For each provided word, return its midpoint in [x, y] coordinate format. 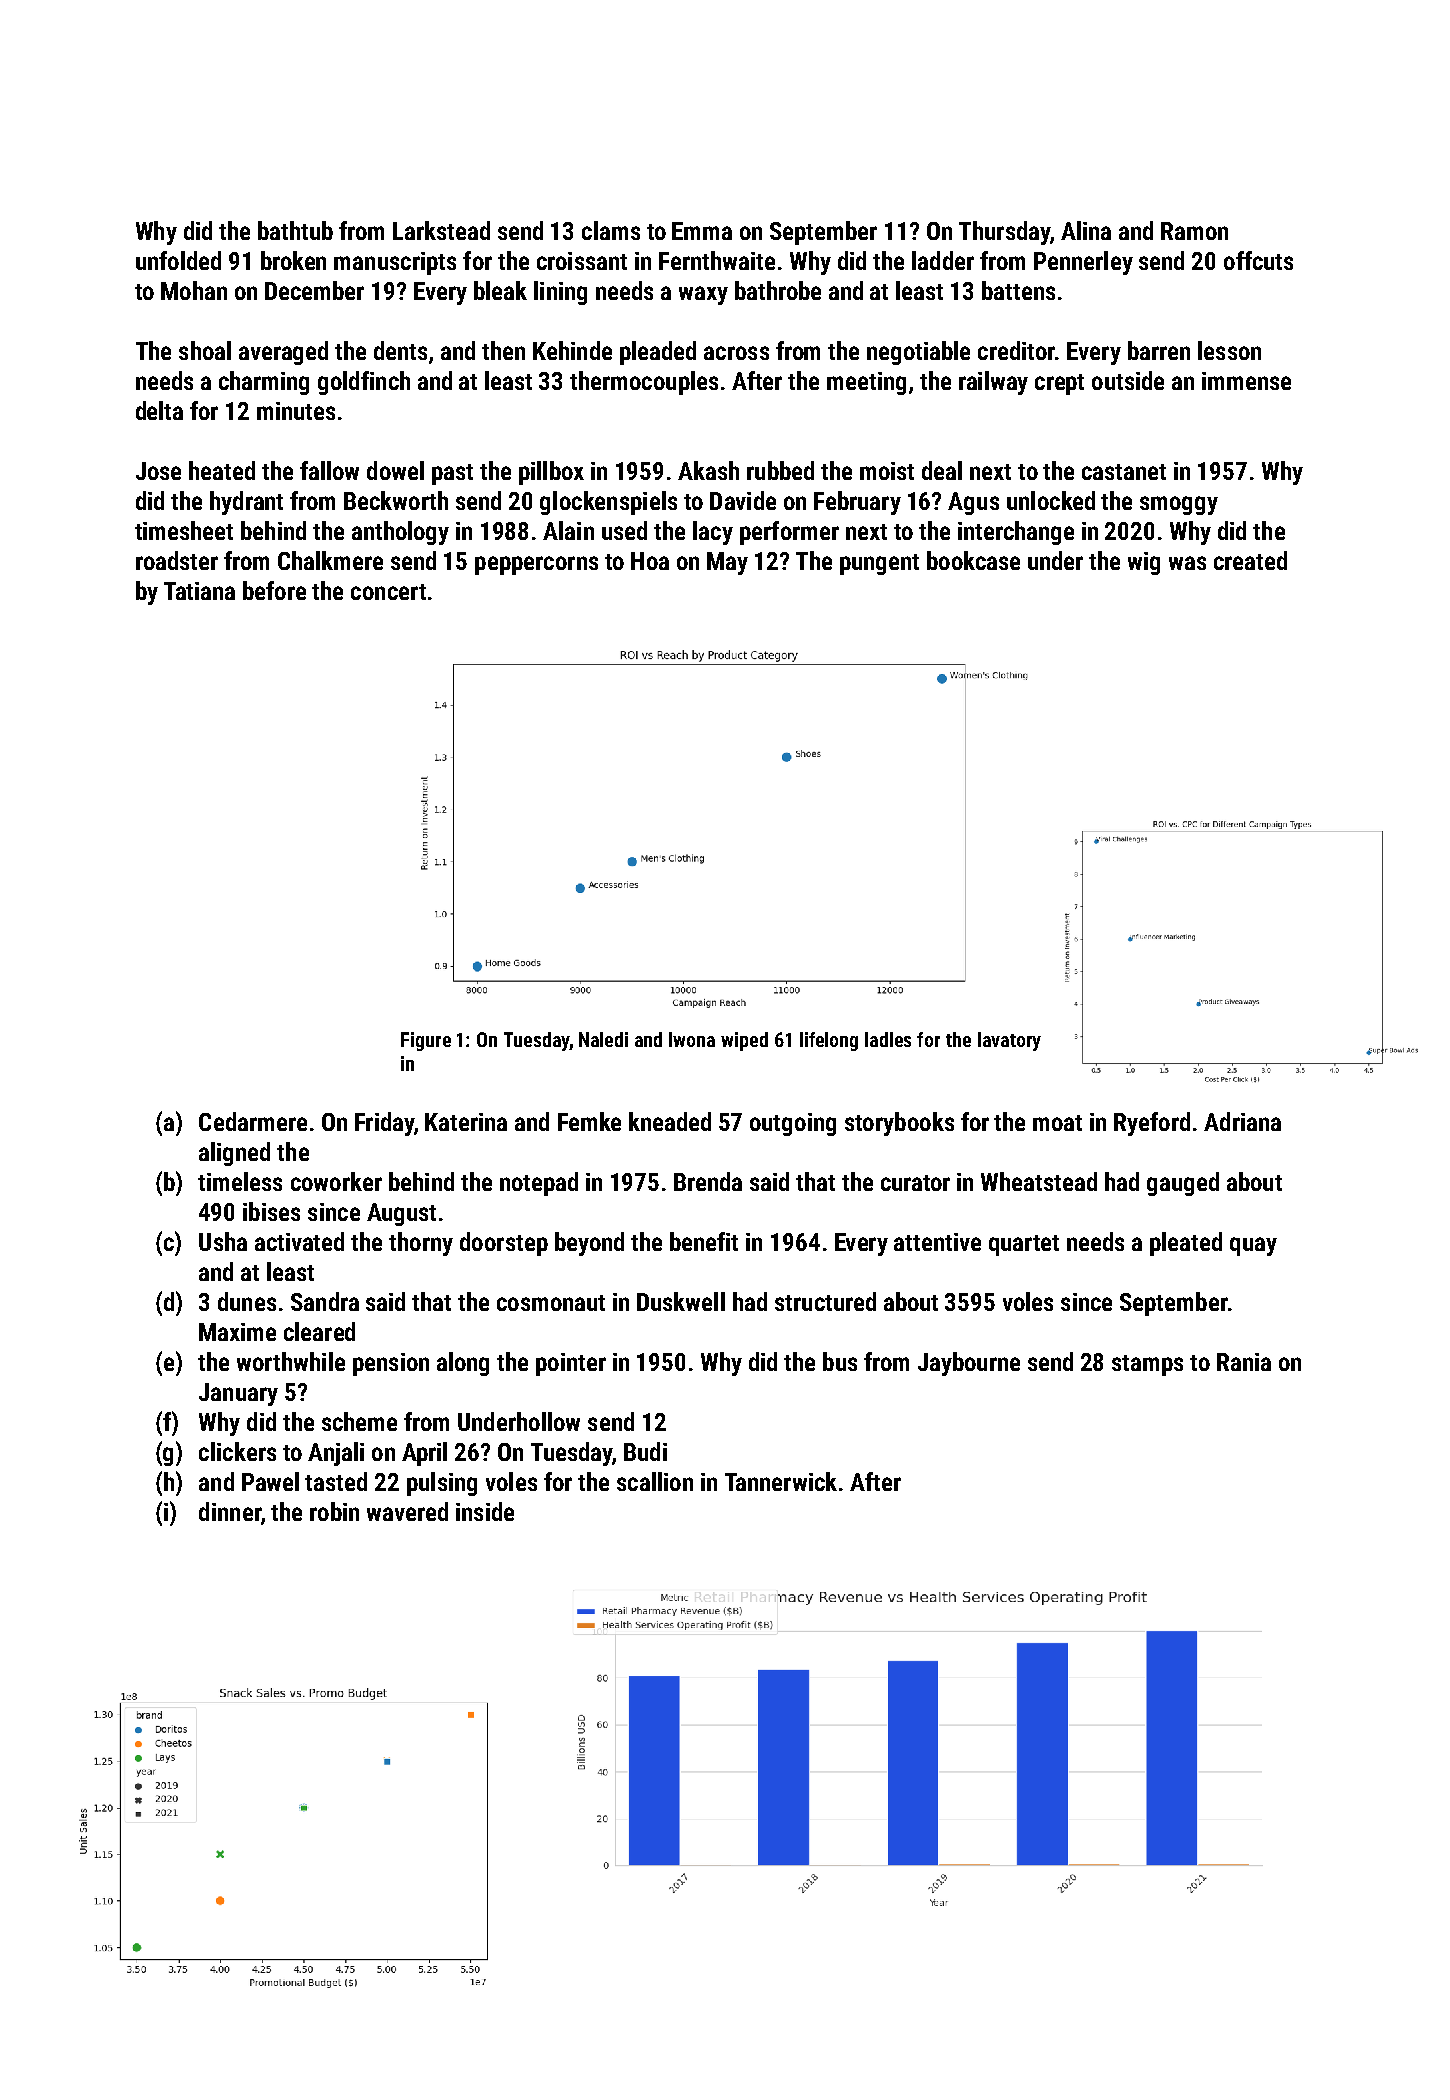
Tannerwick [781, 1481]
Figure [426, 1041]
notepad [539, 1184]
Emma [702, 231]
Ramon [1194, 231]
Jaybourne [969, 1364]
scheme [359, 1421]
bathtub [295, 230]
